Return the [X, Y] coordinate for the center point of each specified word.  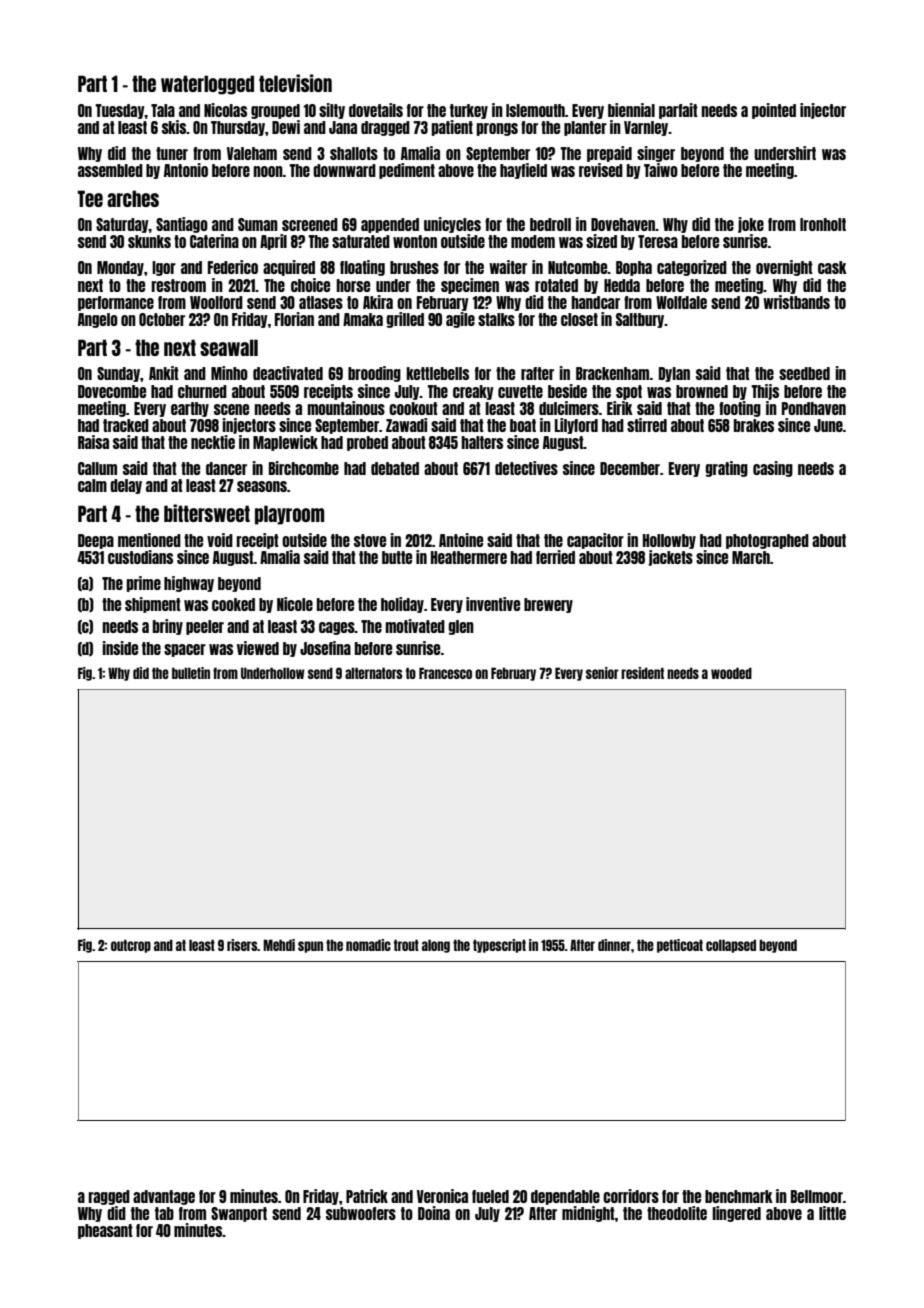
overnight [784, 268]
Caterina [214, 241]
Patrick [367, 1196]
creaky [473, 392]
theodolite [677, 1213]
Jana [343, 127]
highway [189, 584]
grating [726, 469]
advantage [164, 1197]
